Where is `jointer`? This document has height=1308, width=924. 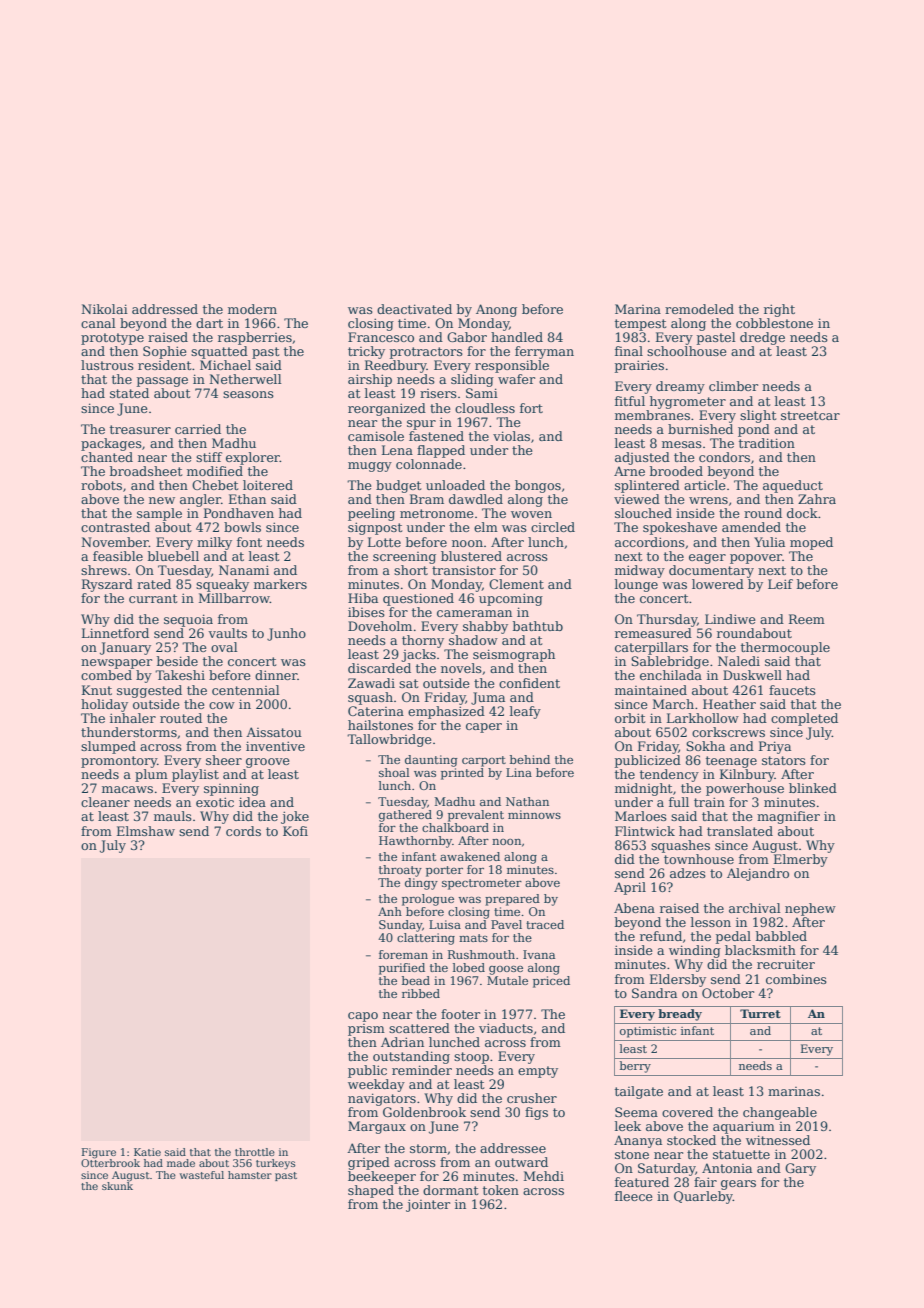
jointer is located at coordinates (428, 1205).
